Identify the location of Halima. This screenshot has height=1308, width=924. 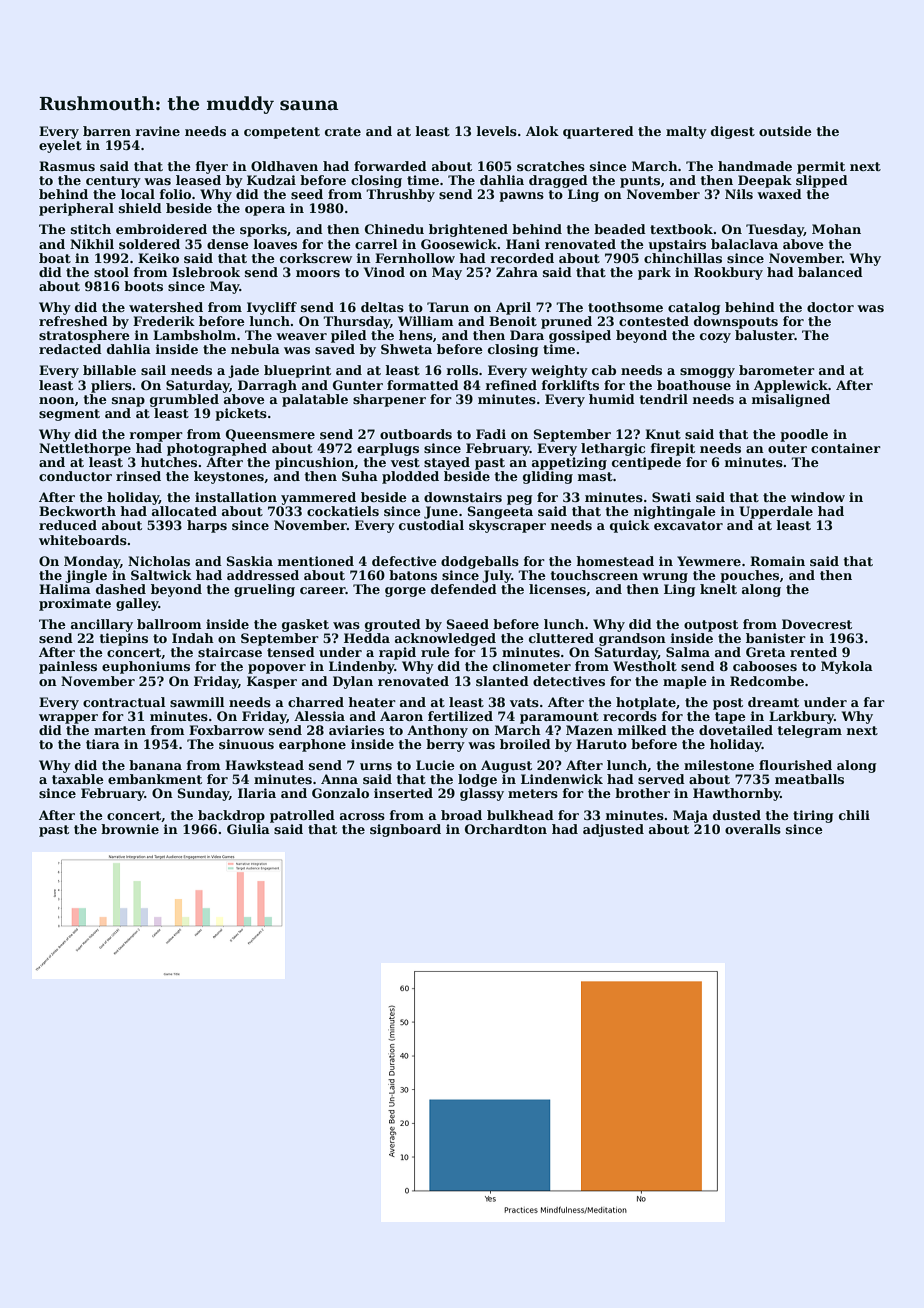
(65, 589).
